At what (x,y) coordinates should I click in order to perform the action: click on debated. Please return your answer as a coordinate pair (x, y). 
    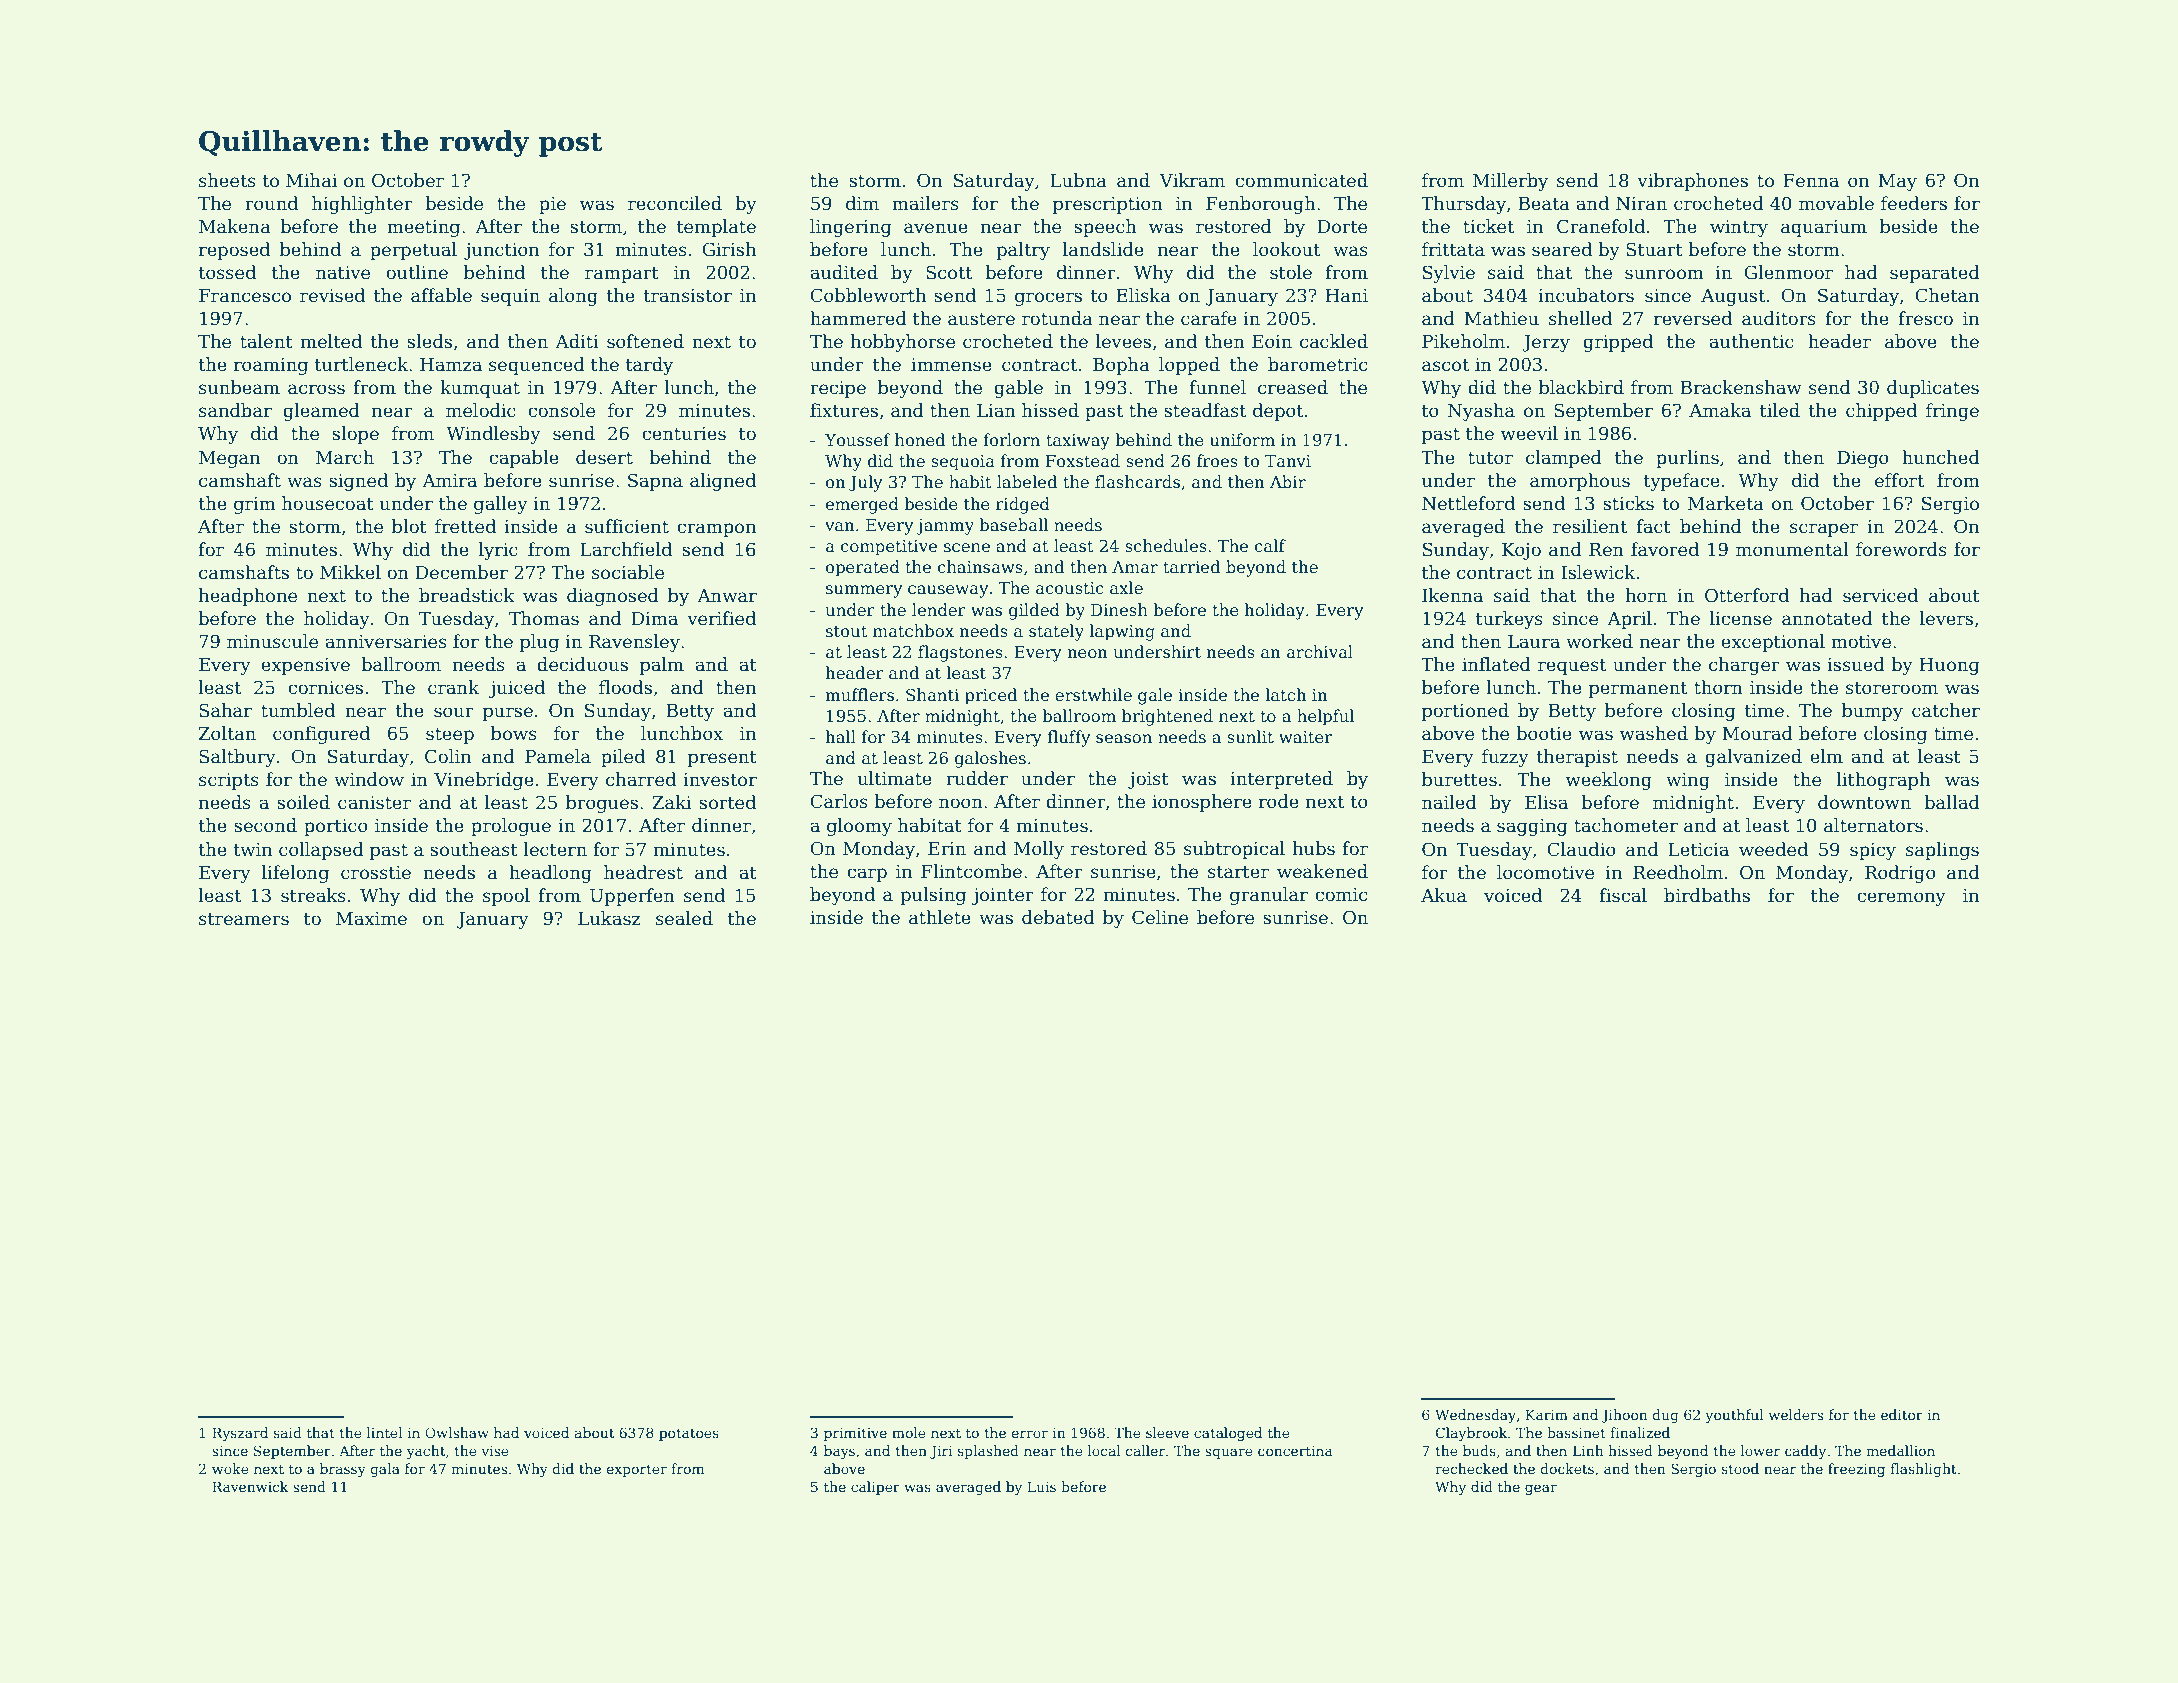
    Looking at the image, I should click on (1058, 917).
